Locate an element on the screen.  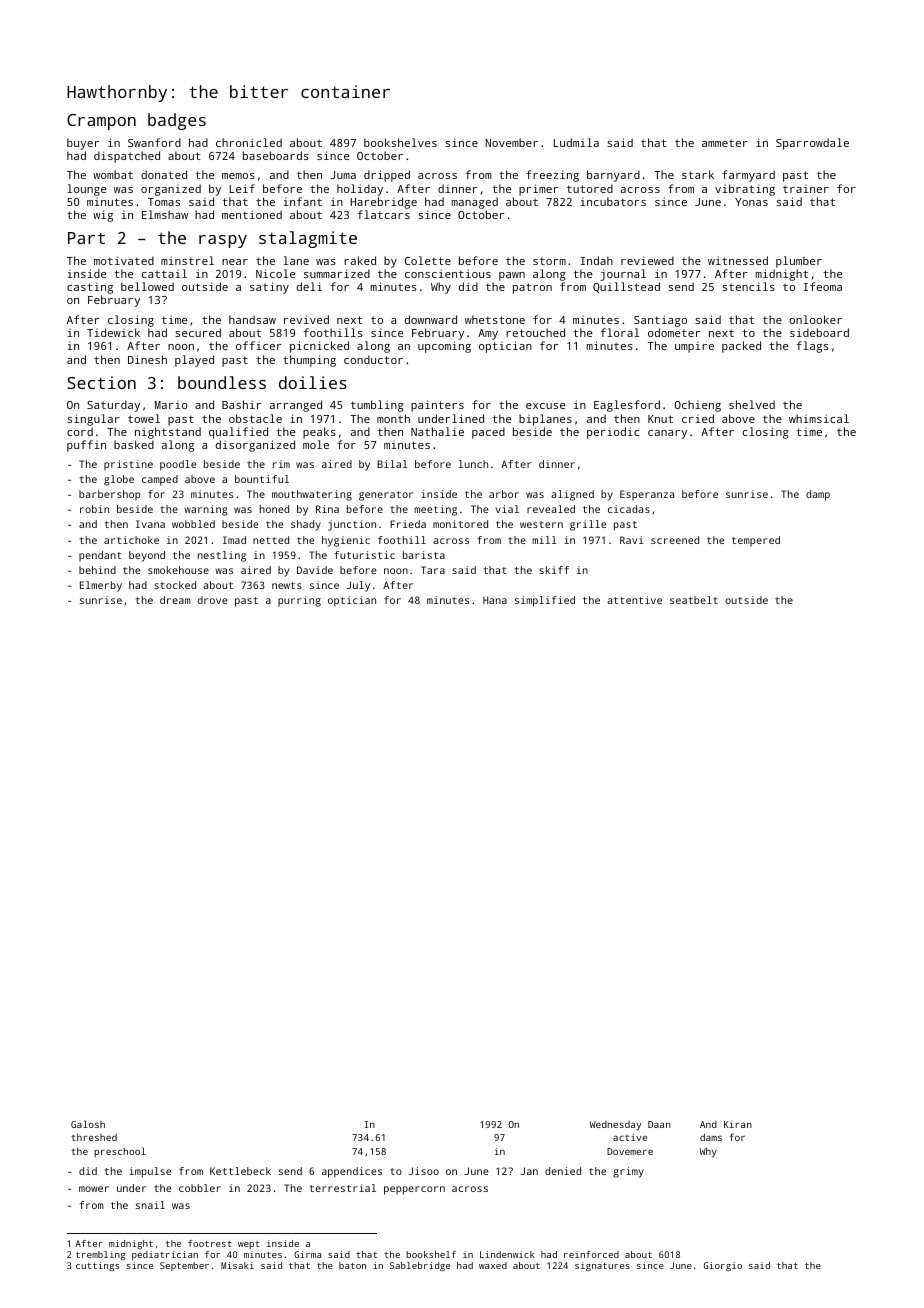
attentive is located at coordinates (634, 600).
